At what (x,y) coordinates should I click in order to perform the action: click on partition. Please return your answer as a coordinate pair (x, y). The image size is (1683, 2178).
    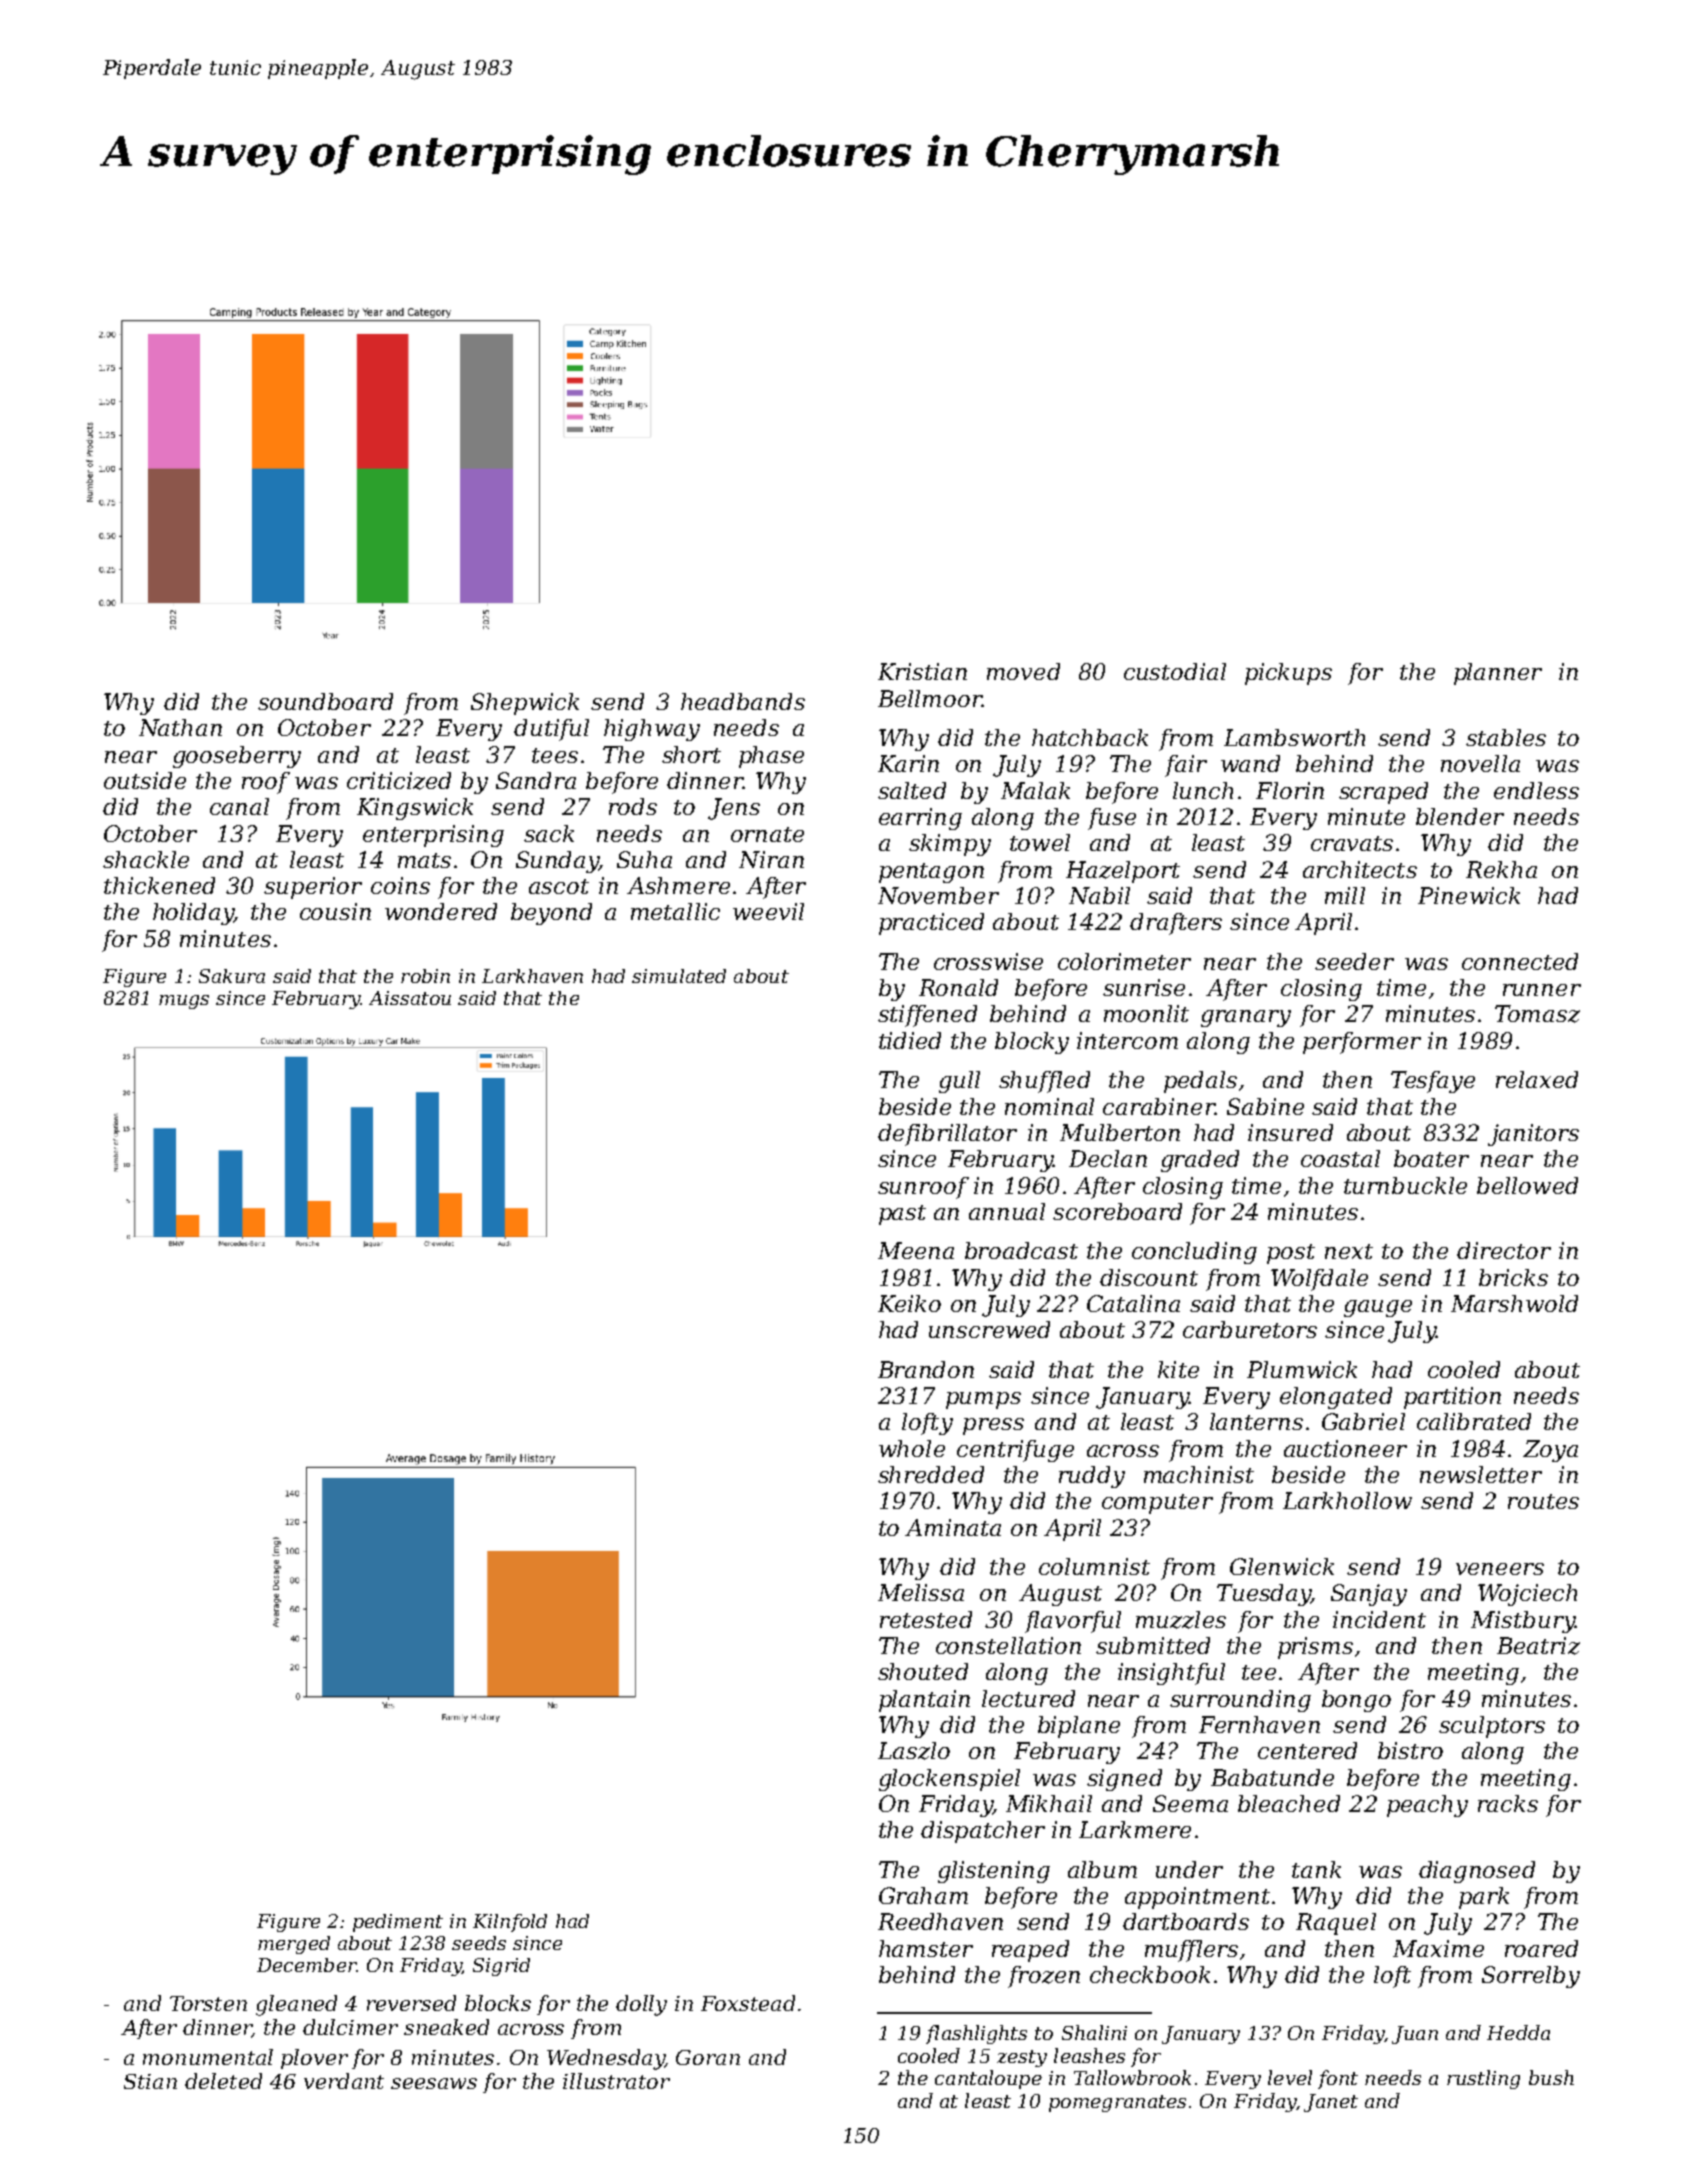
    Looking at the image, I should click on (1452, 1398).
